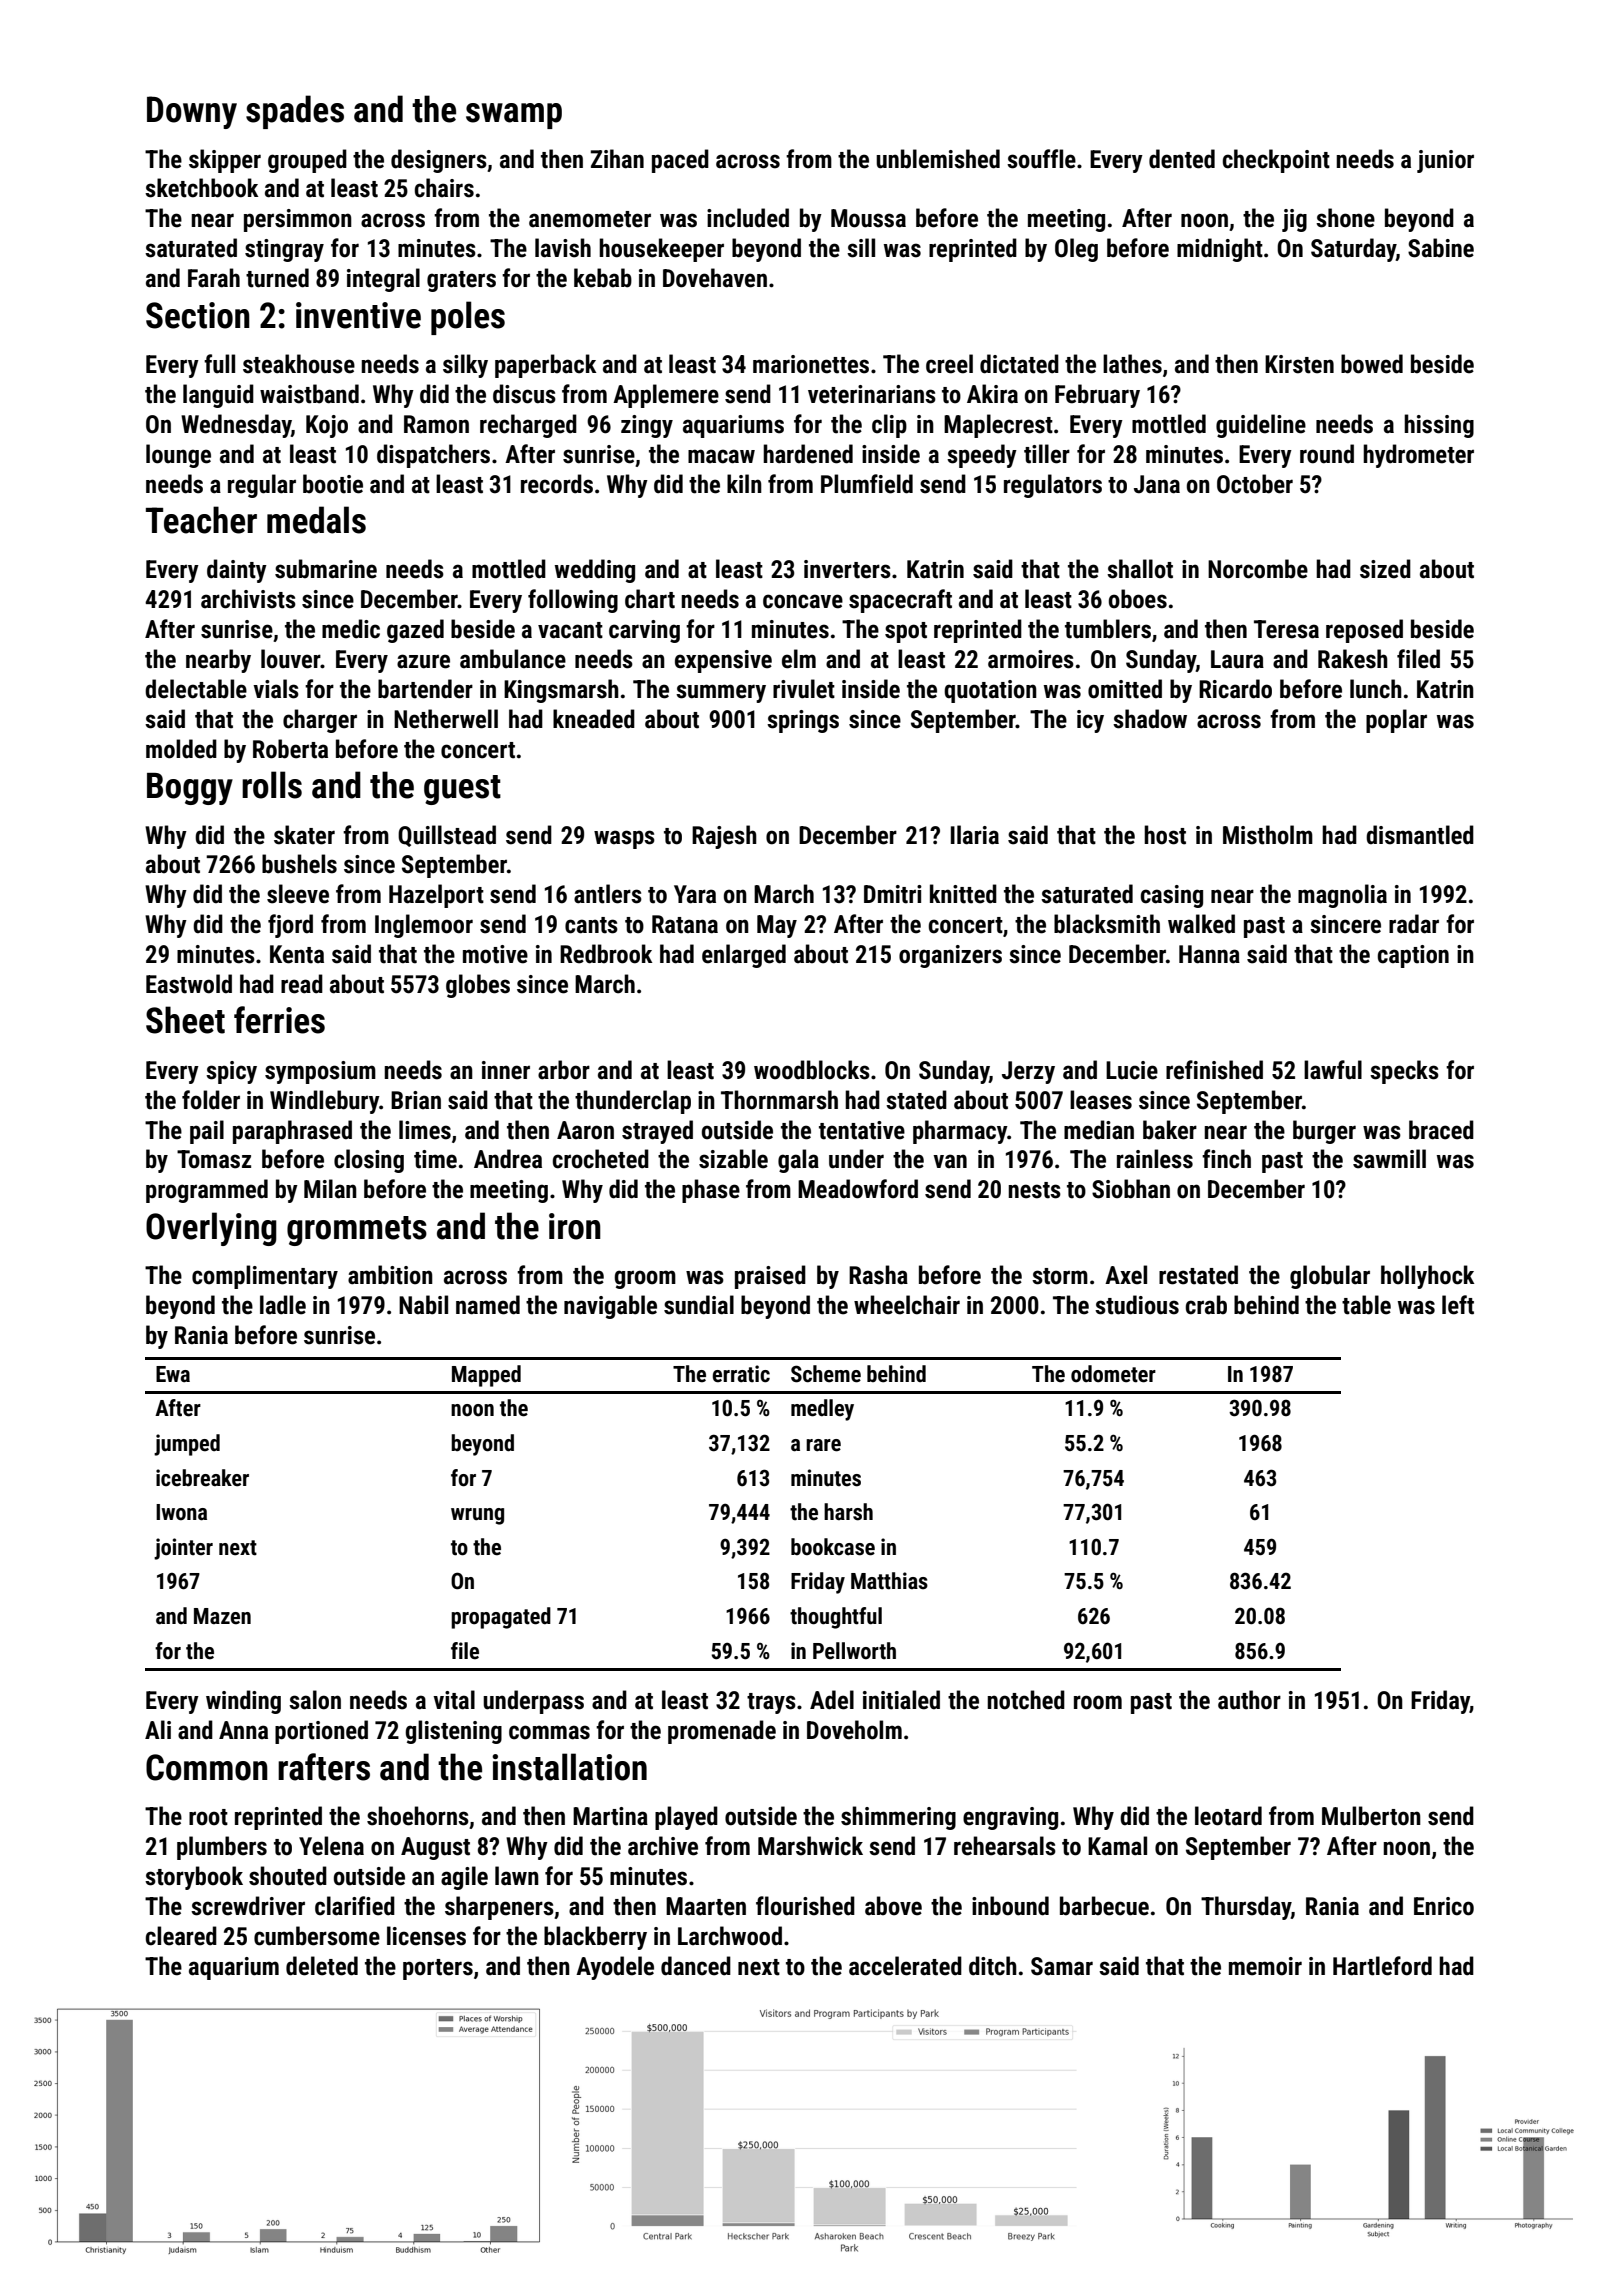 This image has width=1620, height=2292. I want to click on dented, so click(1182, 159).
